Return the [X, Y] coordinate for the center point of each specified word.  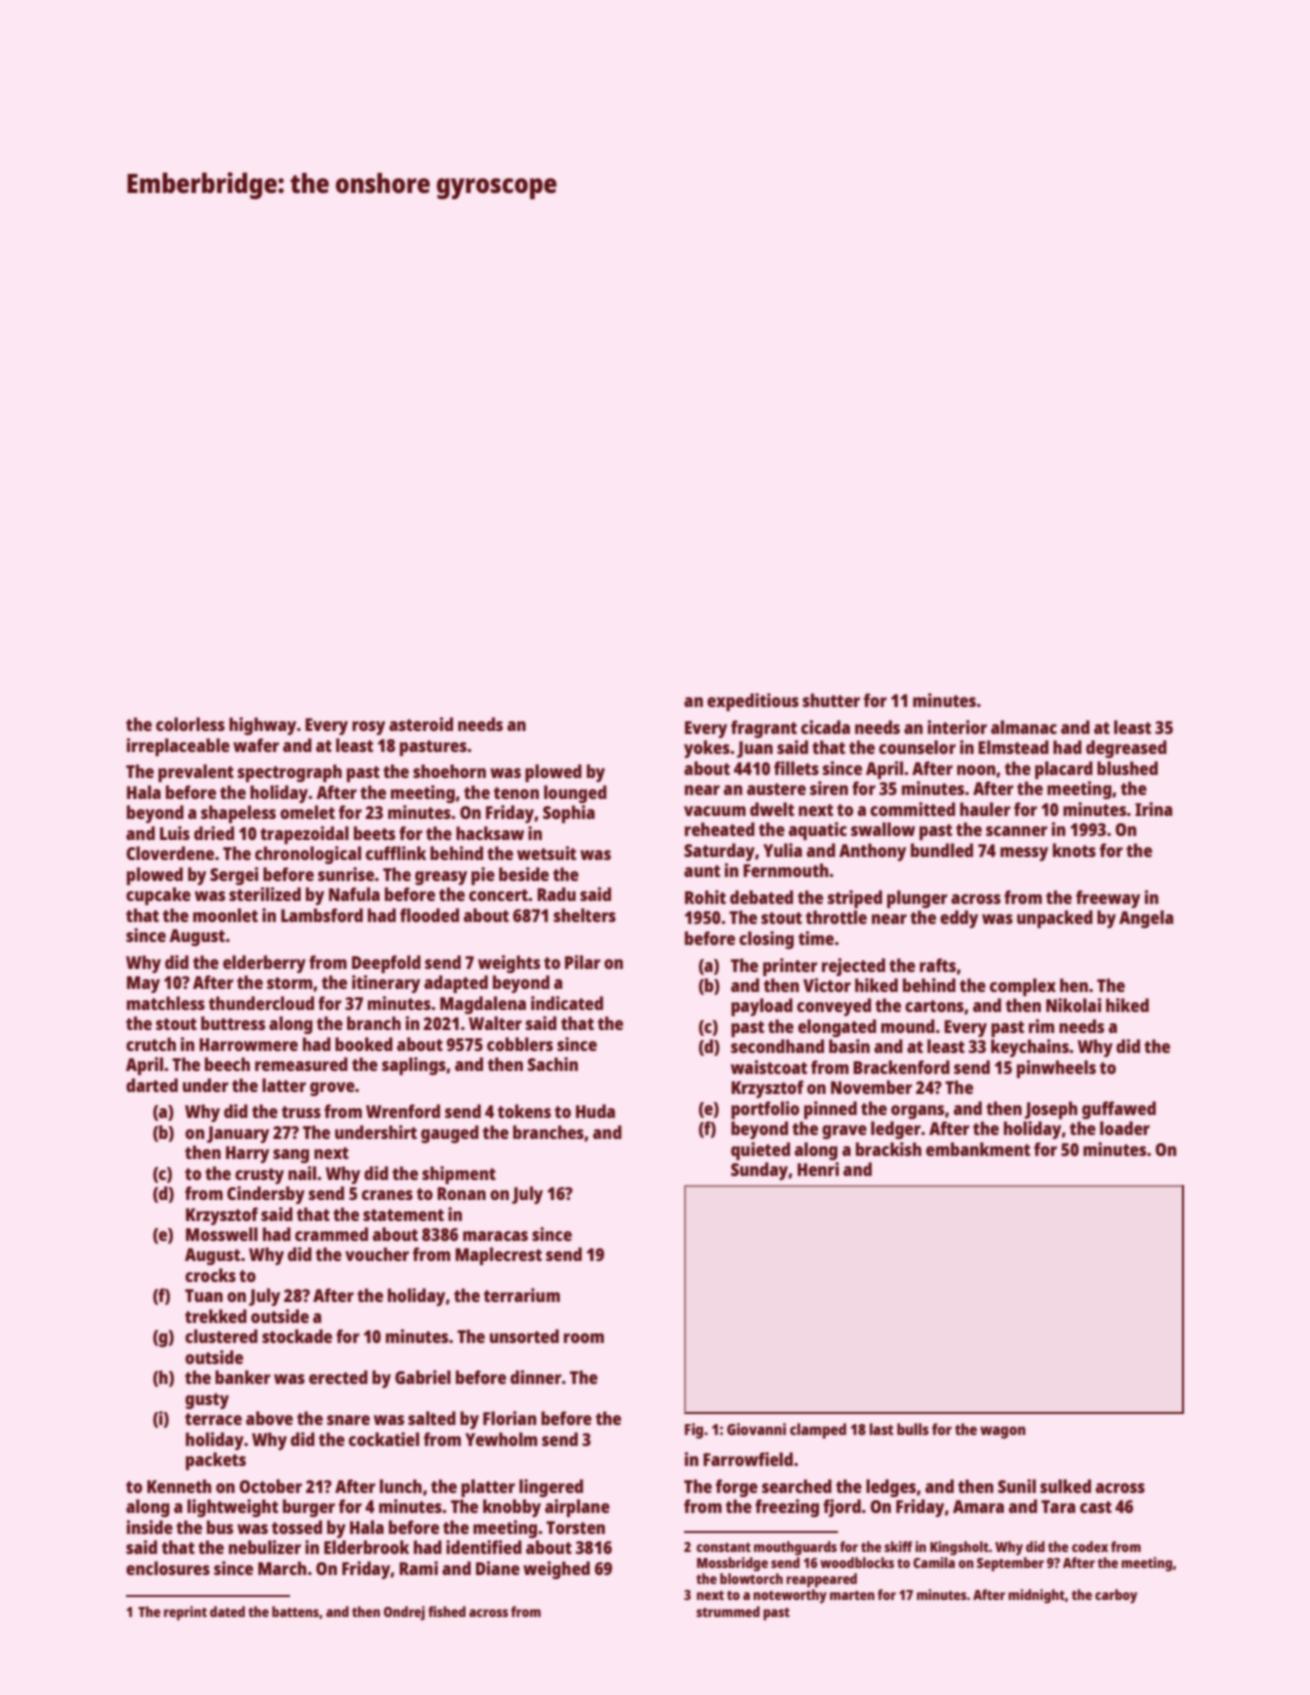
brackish [889, 1149]
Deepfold [386, 964]
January [238, 1134]
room [584, 1338]
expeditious [753, 702]
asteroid [421, 724]
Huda [595, 1111]
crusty [259, 1176]
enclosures [168, 1568]
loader [1125, 1128]
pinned [830, 1110]
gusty [207, 1401]
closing [766, 940]
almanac [1024, 727]
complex [1023, 987]
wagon [1003, 1432]
